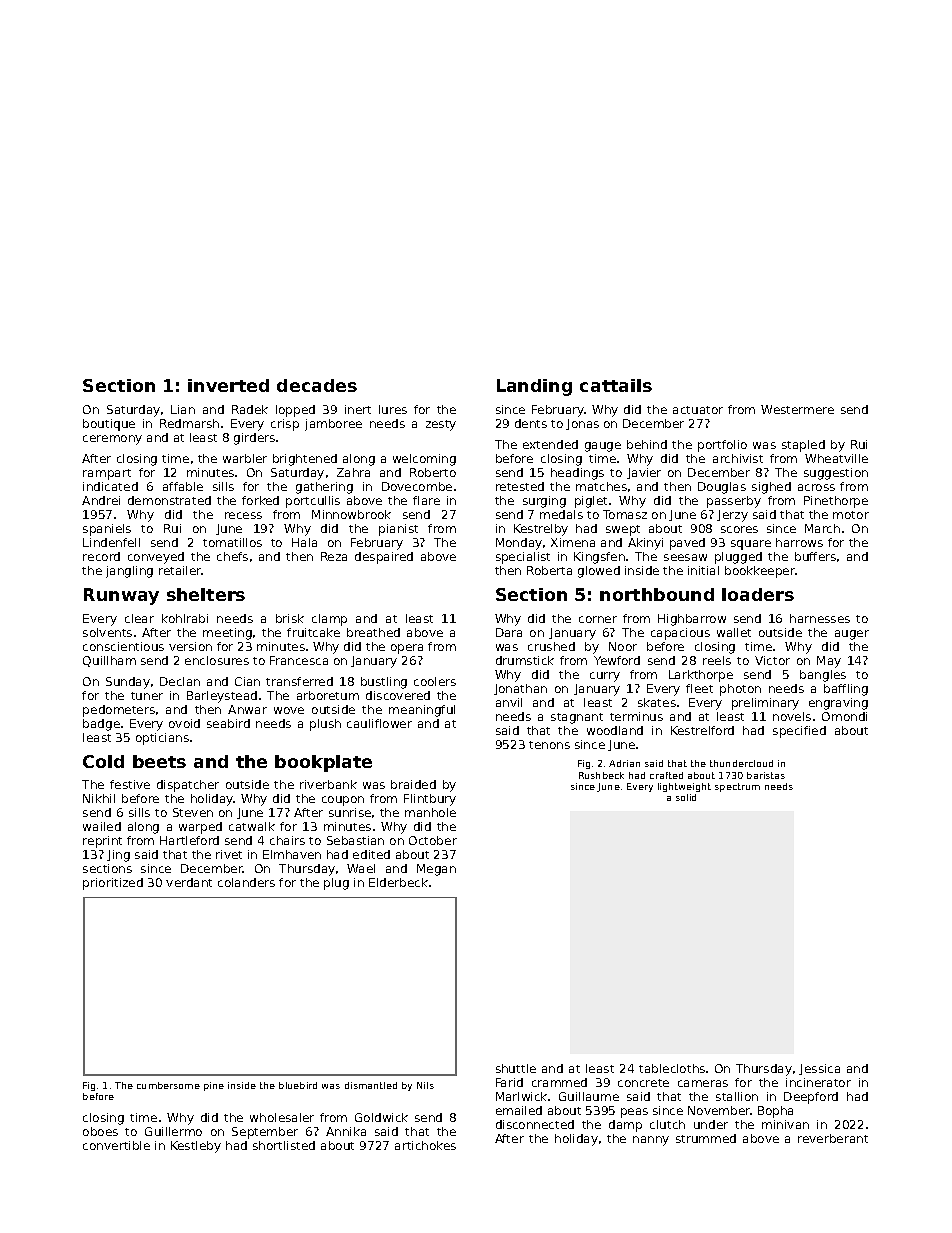 This screenshot has height=1233, width=952. Describe the element at coordinates (346, 1131) in the screenshot. I see `Annika` at that location.
